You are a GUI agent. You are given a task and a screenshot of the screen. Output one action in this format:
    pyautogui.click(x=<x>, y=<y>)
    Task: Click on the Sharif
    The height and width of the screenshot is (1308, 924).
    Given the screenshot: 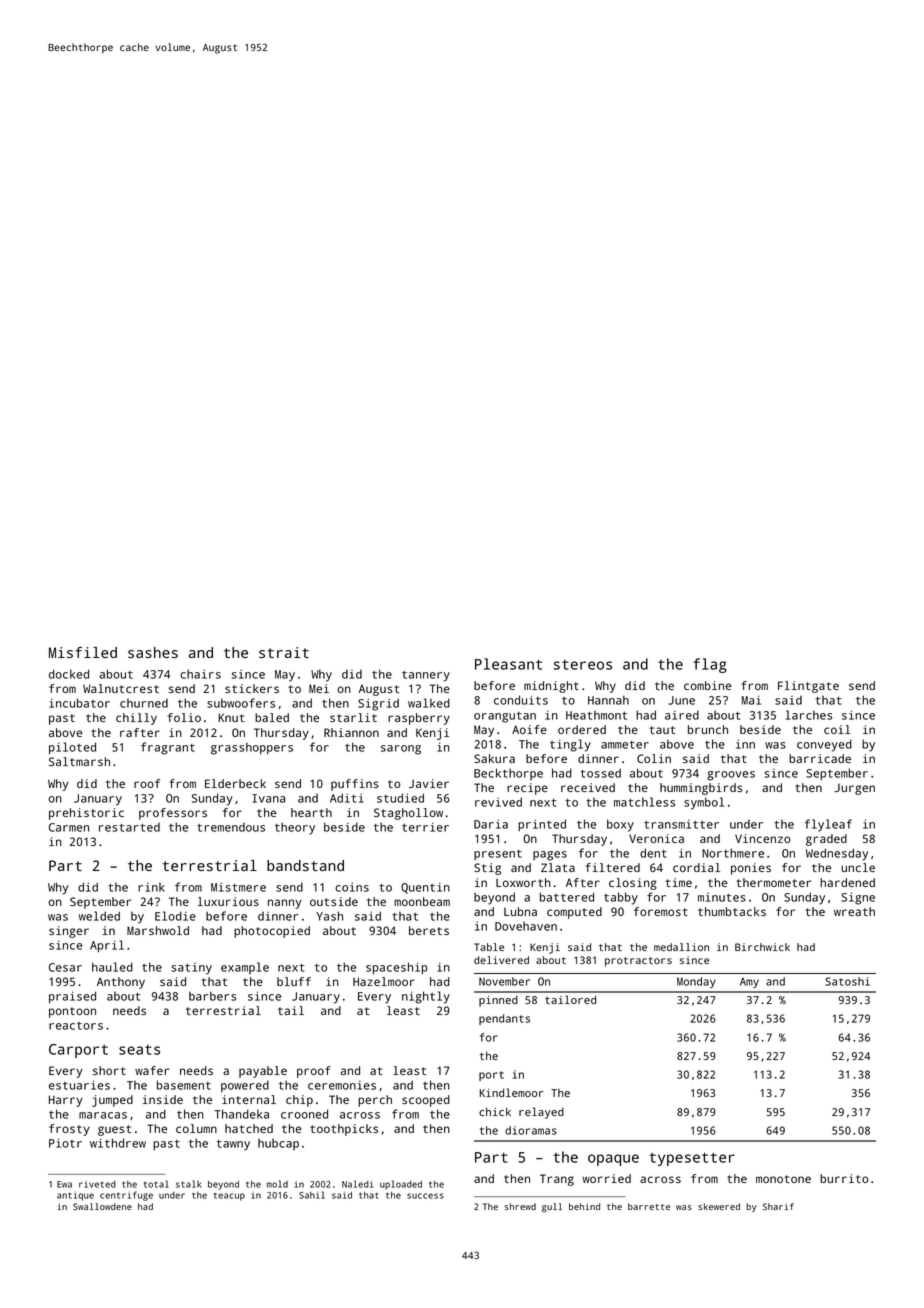 What is the action you would take?
    pyautogui.click(x=778, y=1206)
